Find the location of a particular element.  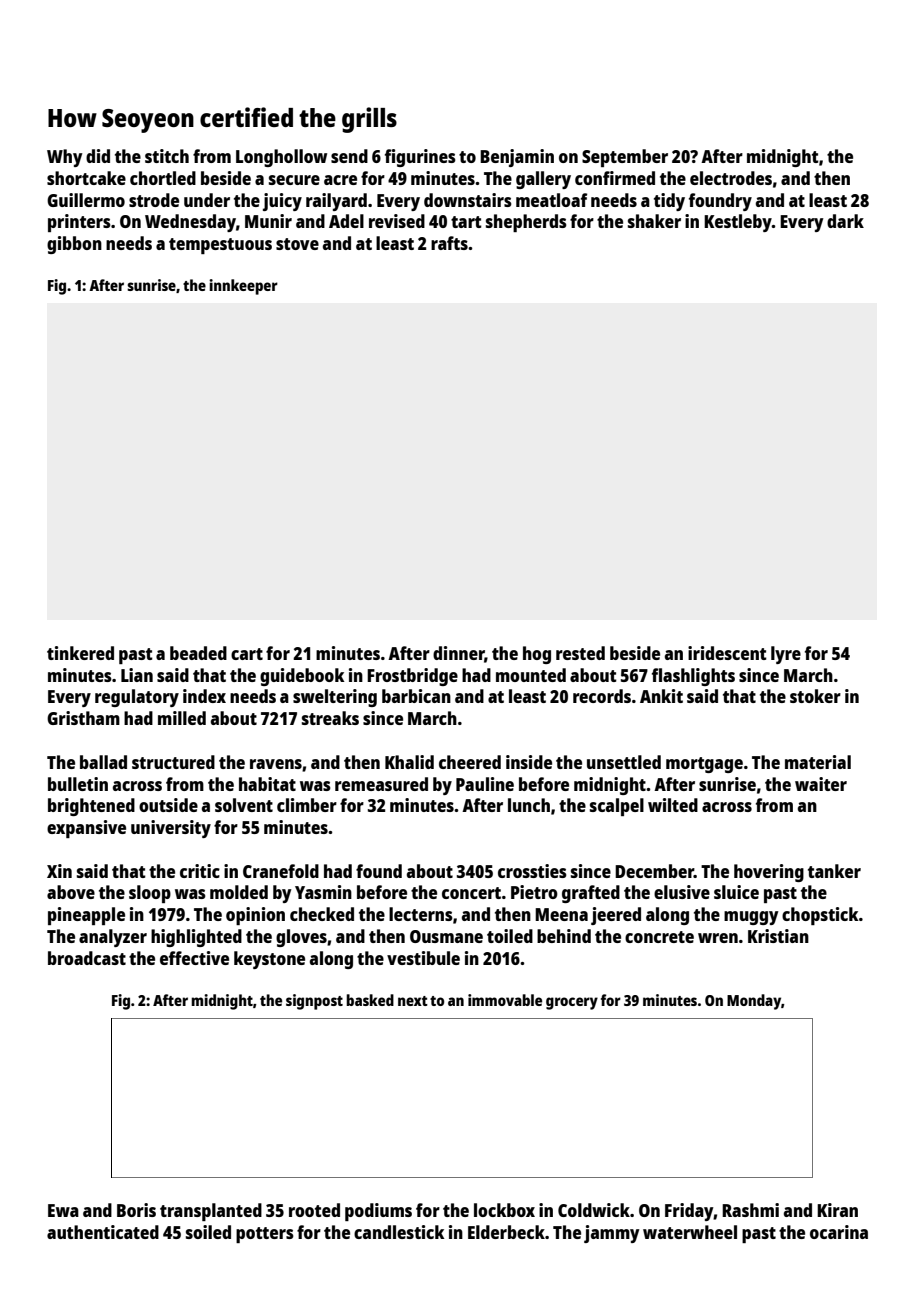

material is located at coordinates (818, 762).
